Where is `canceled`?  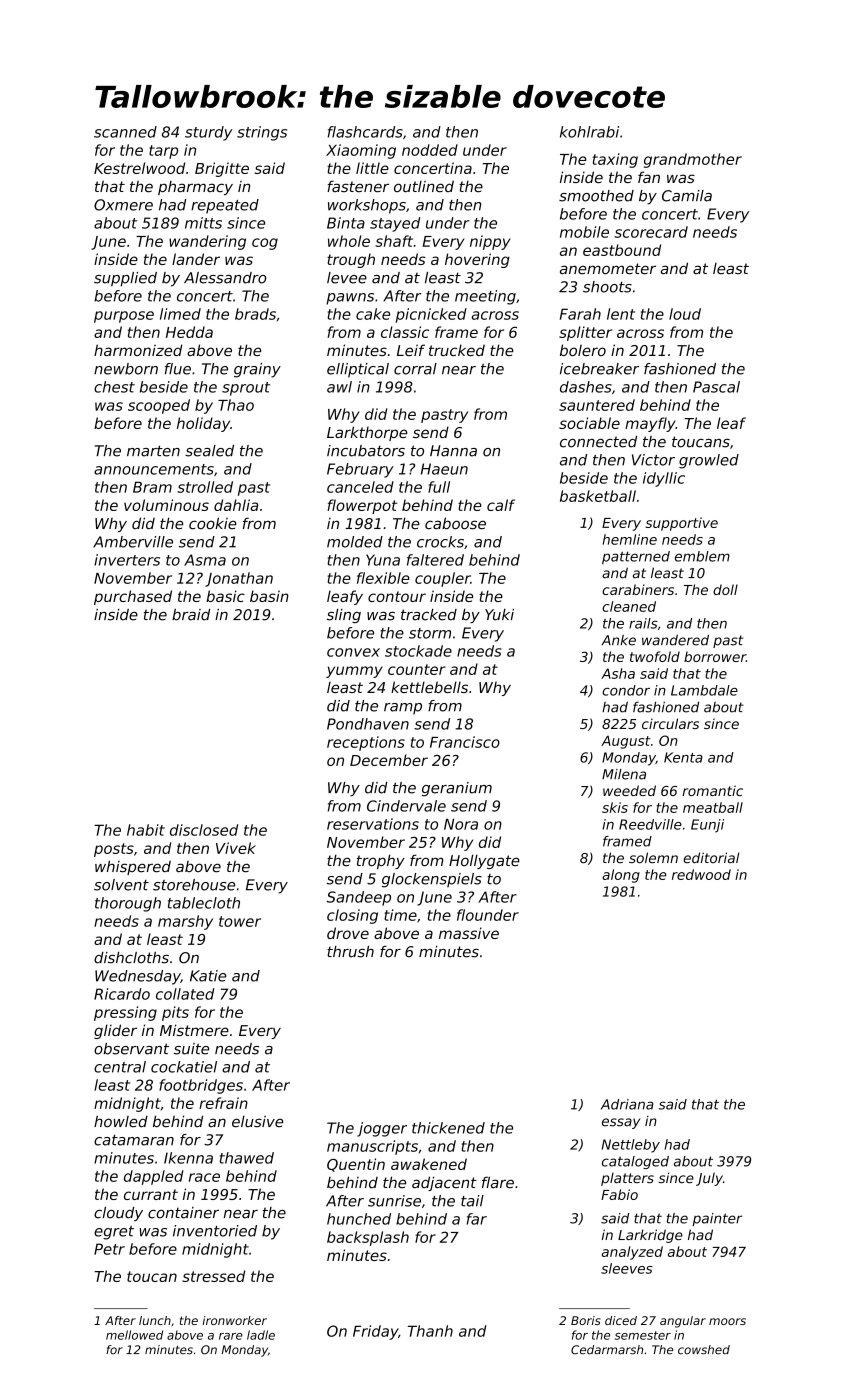
canceled is located at coordinates (360, 487).
